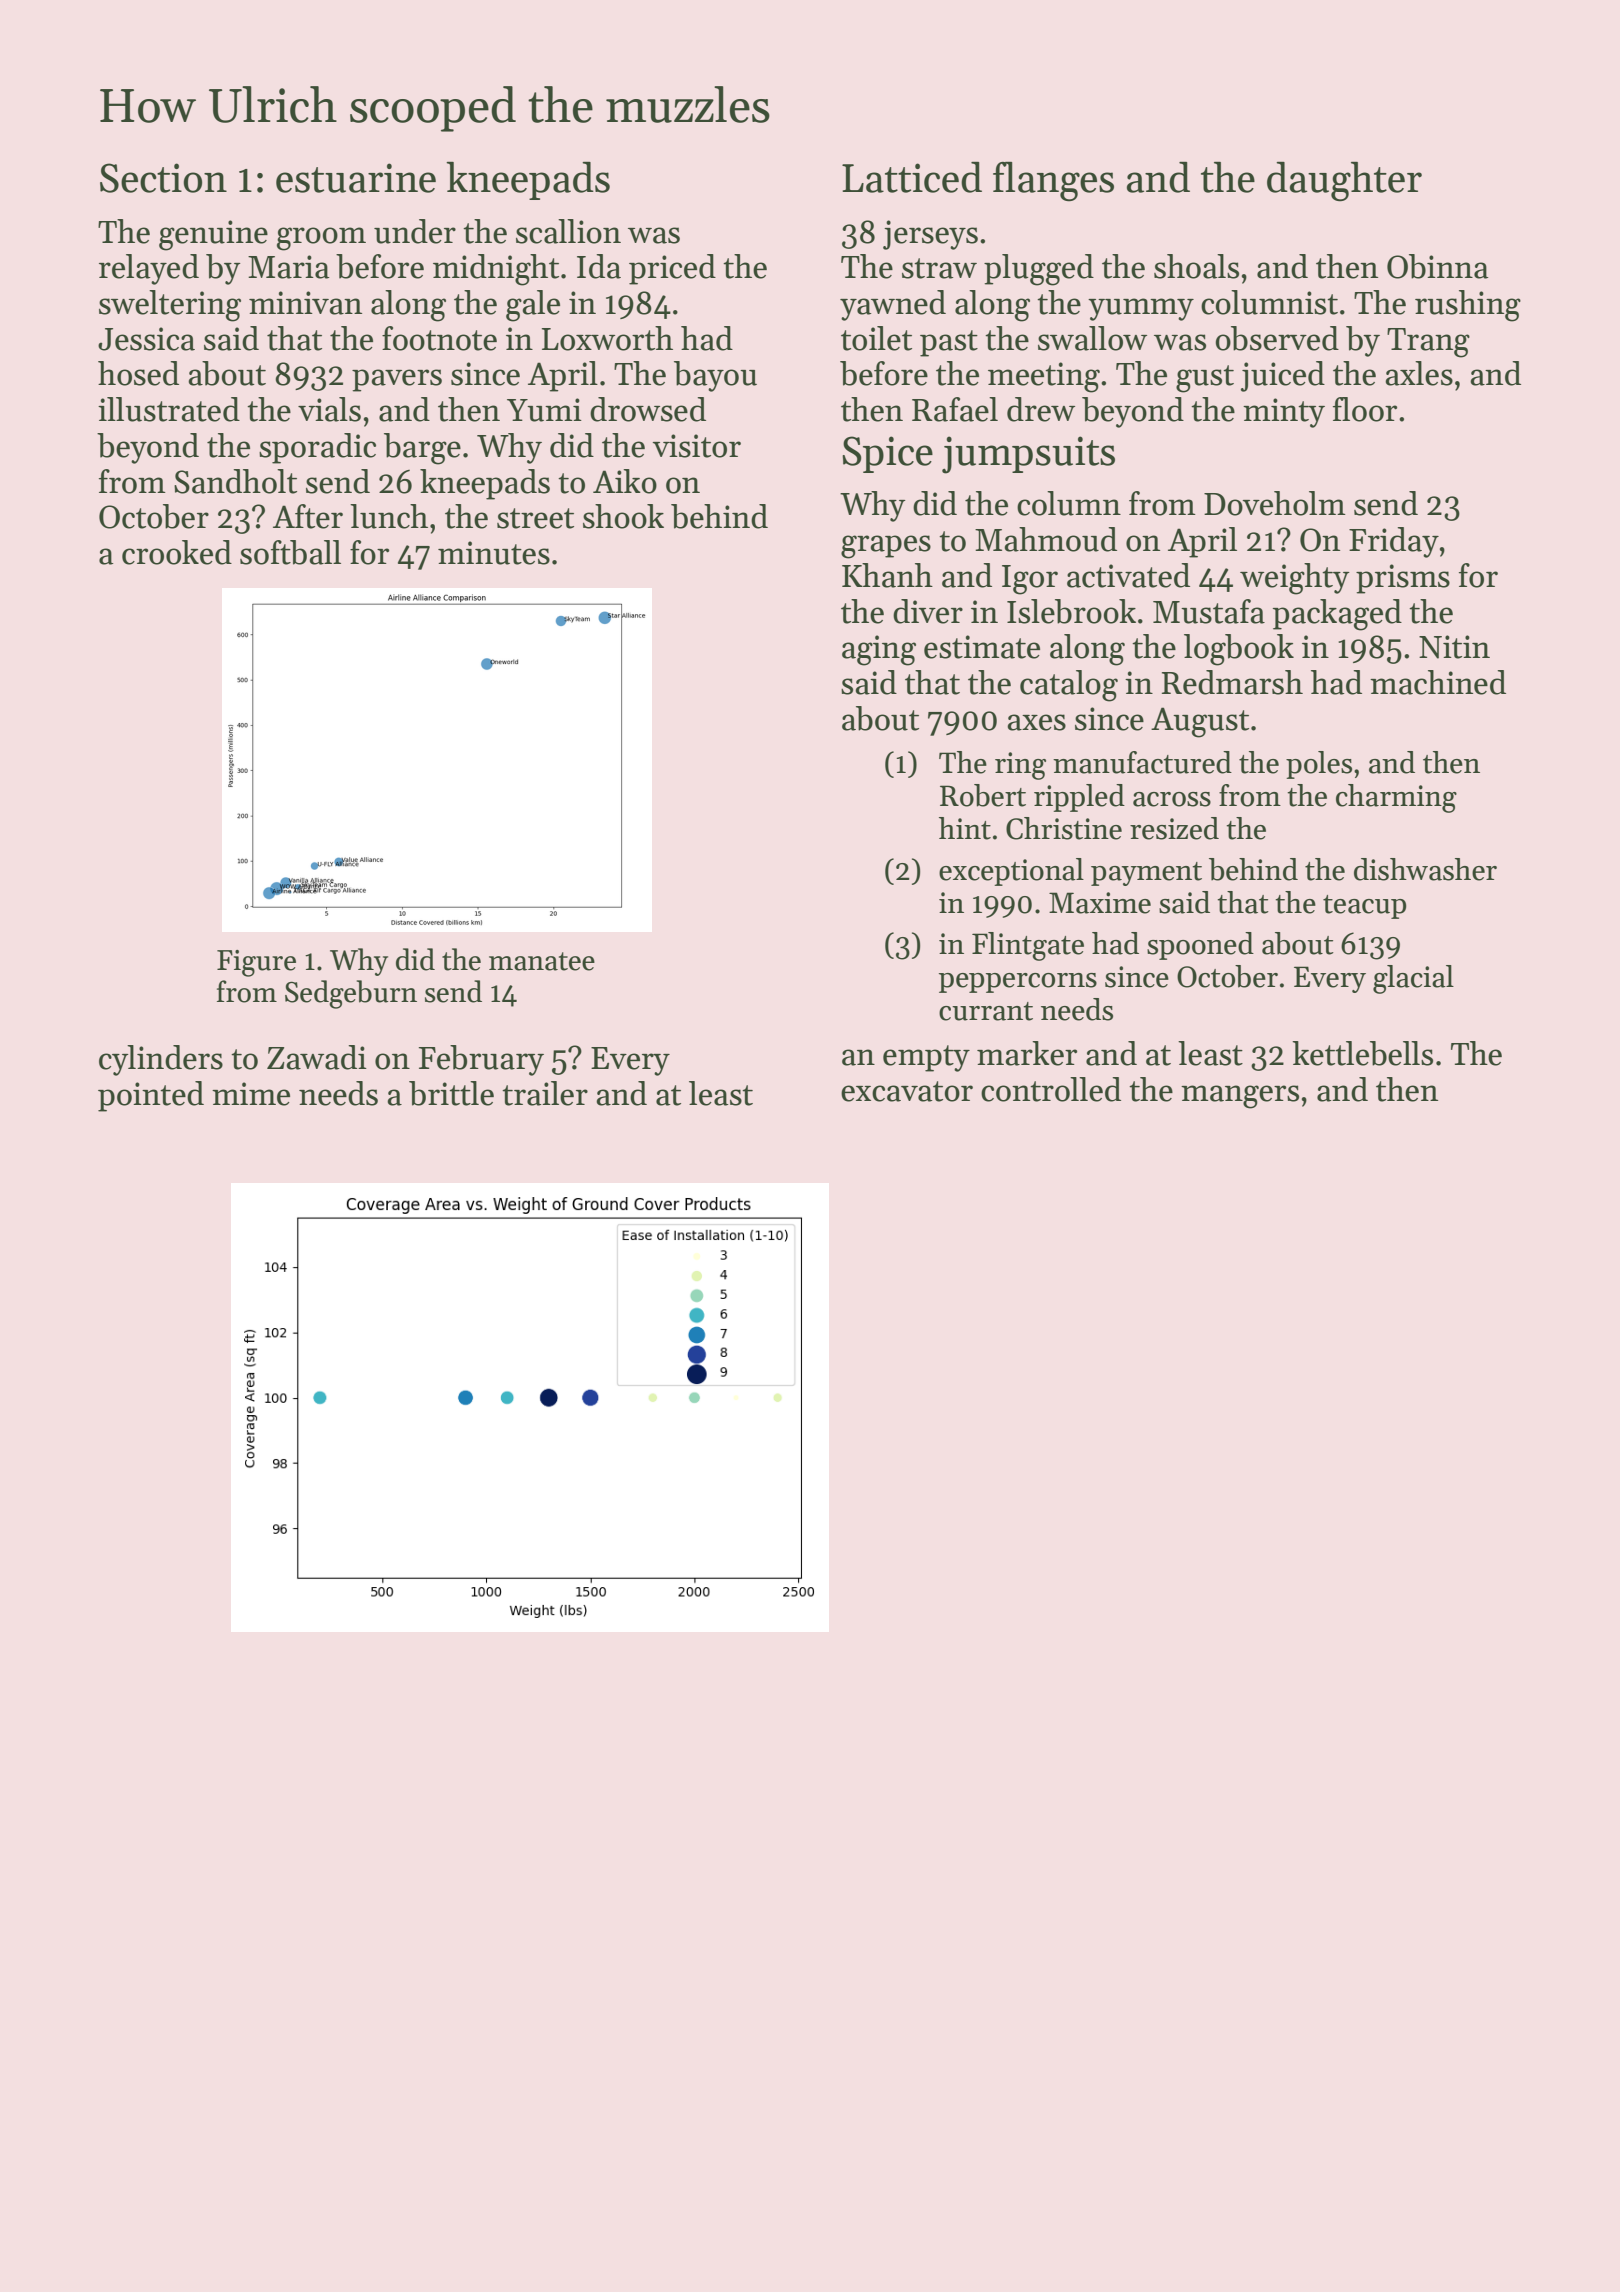 The image size is (1620, 2292). I want to click on Spice, so click(887, 454).
